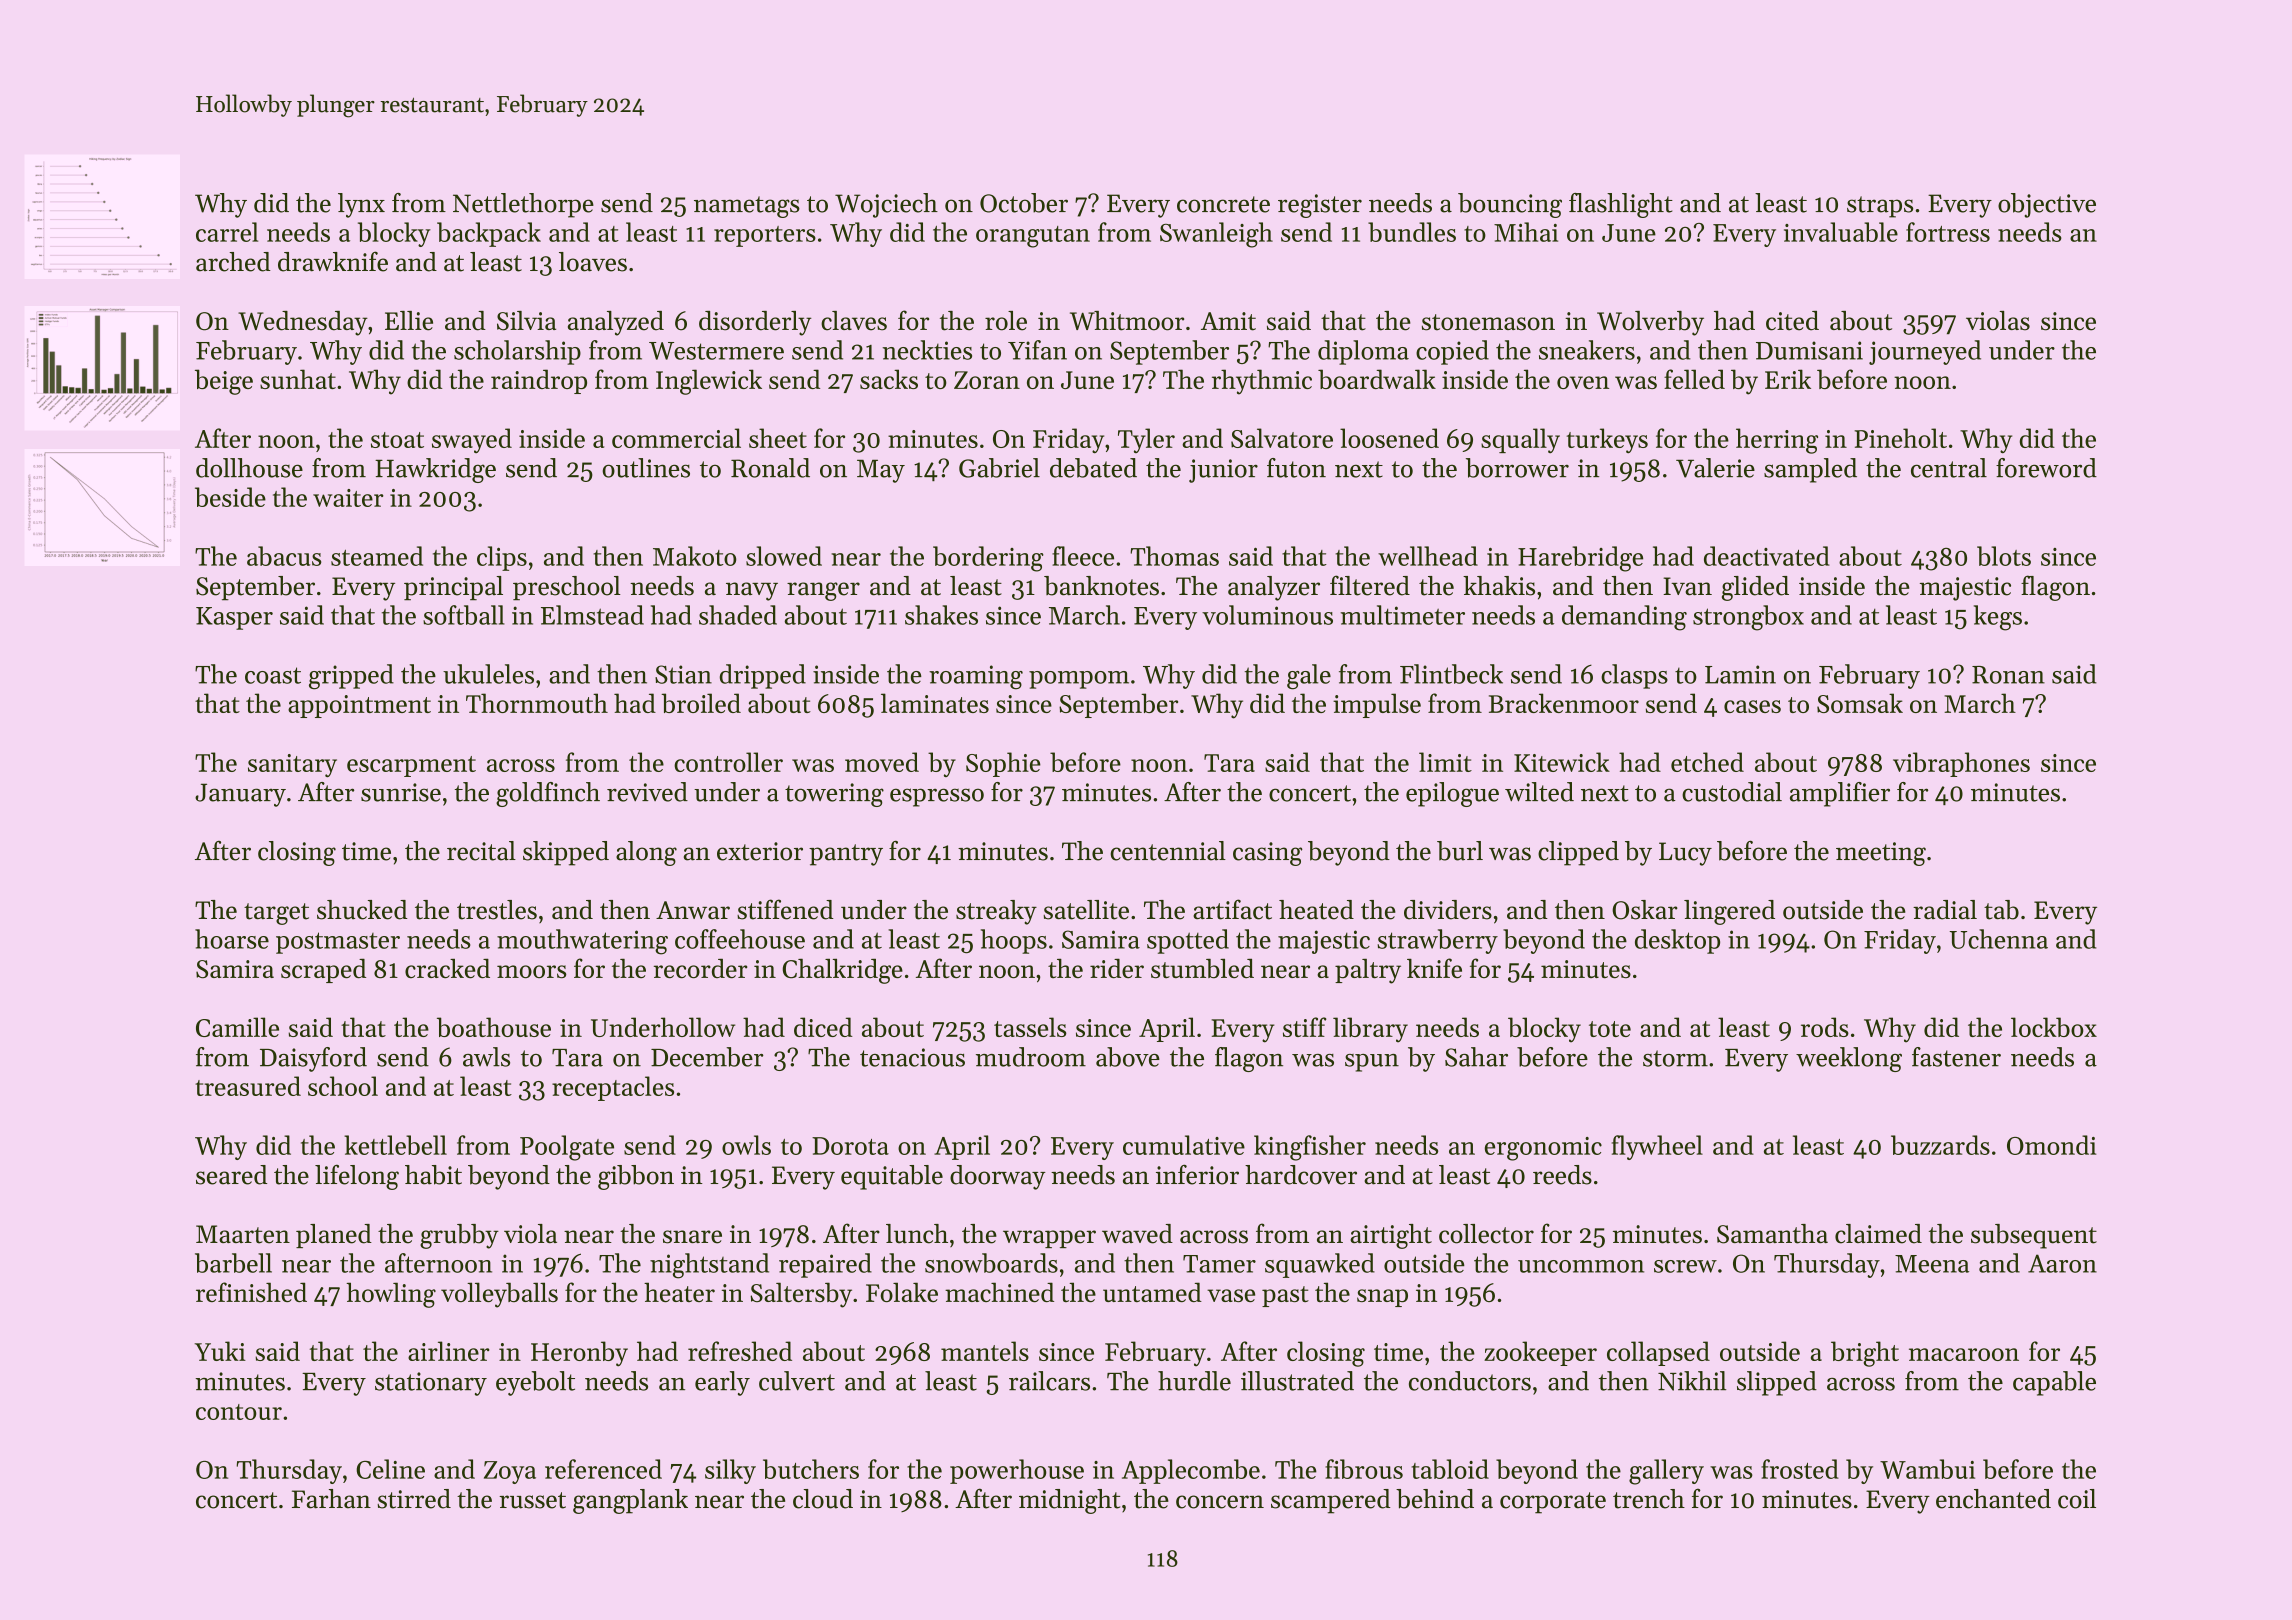 This page has height=1620, width=2292. I want to click on Farhan, so click(331, 1499).
